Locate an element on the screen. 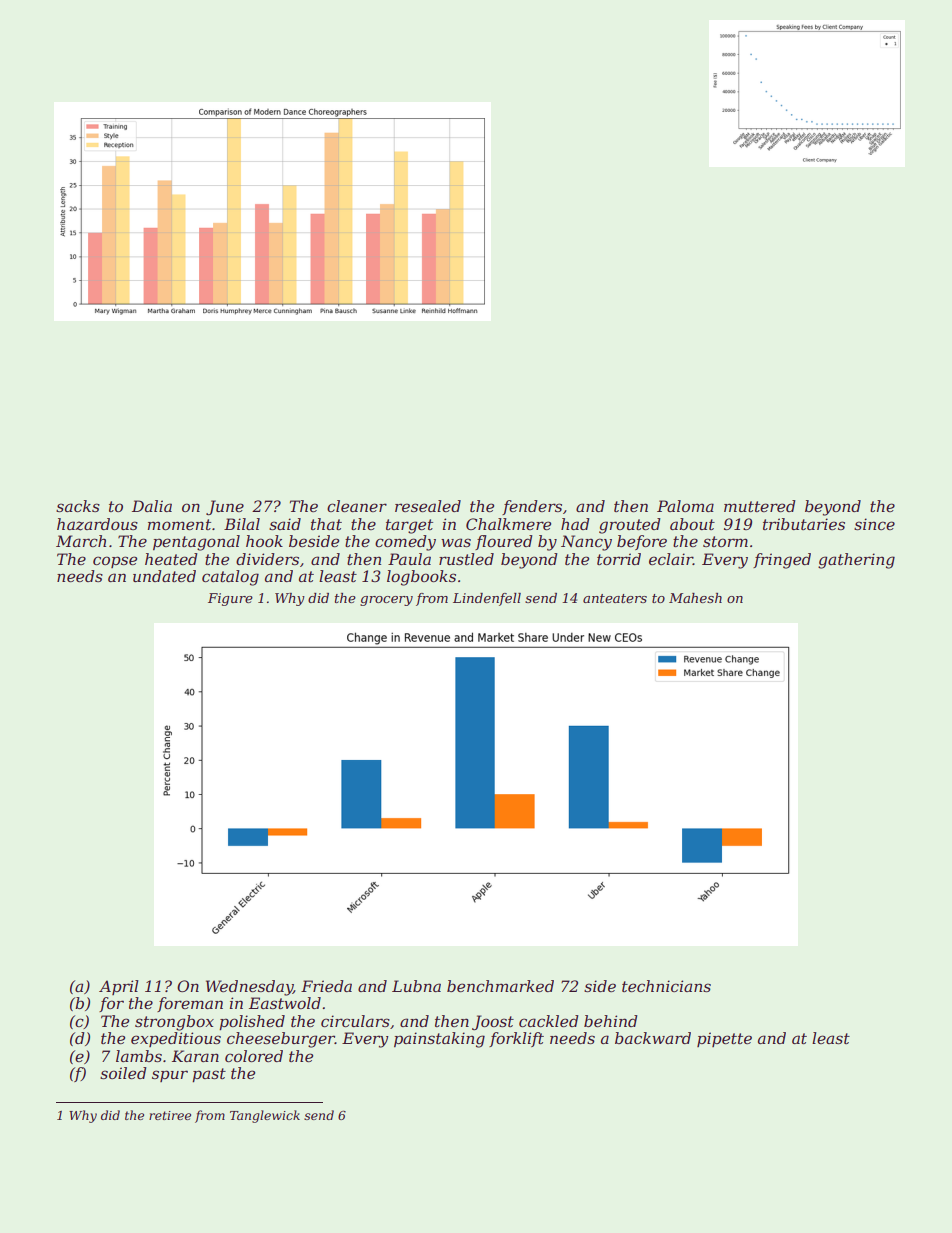 The width and height of the screenshot is (952, 1233). Frieda is located at coordinates (326, 986).
